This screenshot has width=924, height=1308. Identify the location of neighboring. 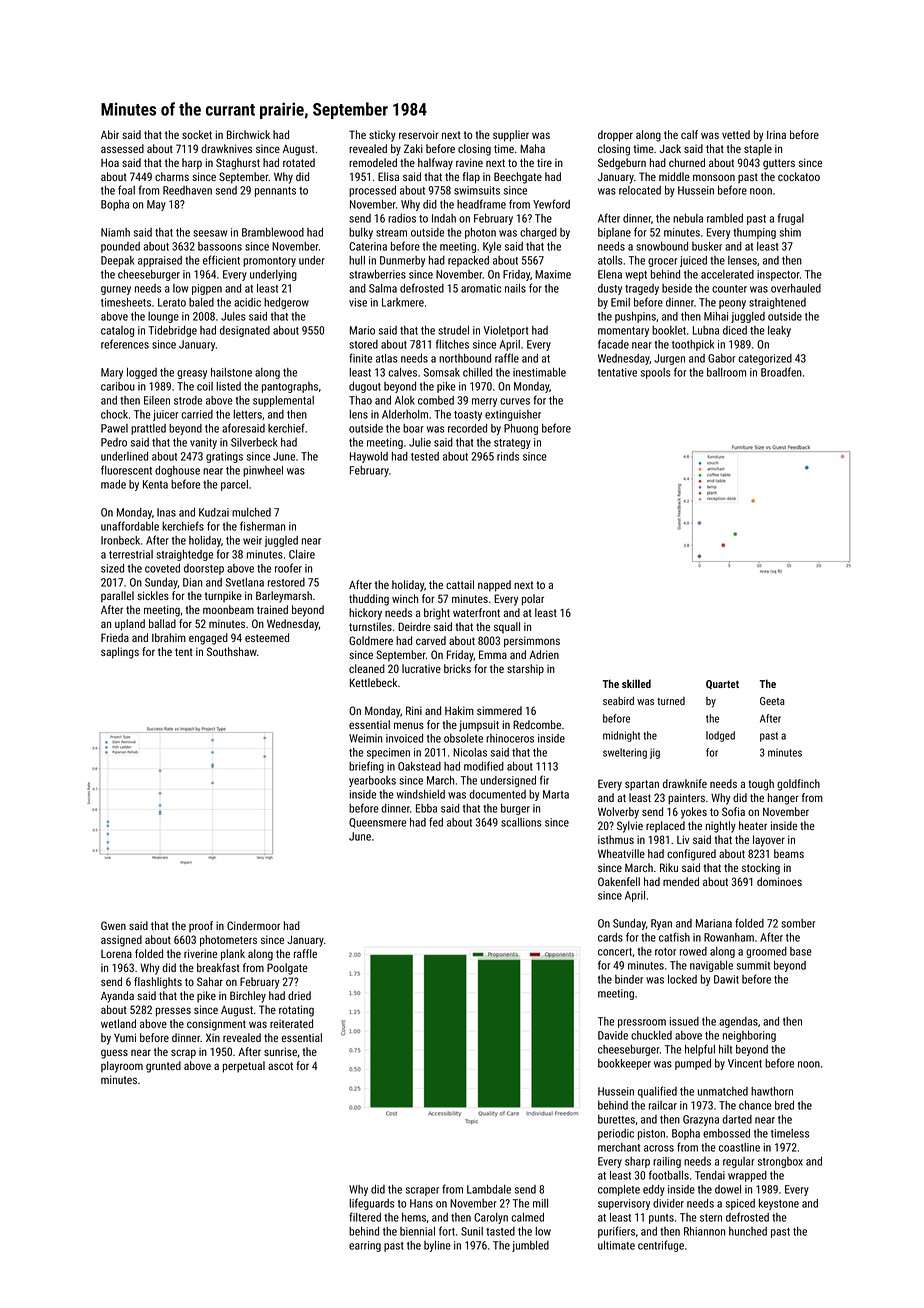
(749, 1036).
